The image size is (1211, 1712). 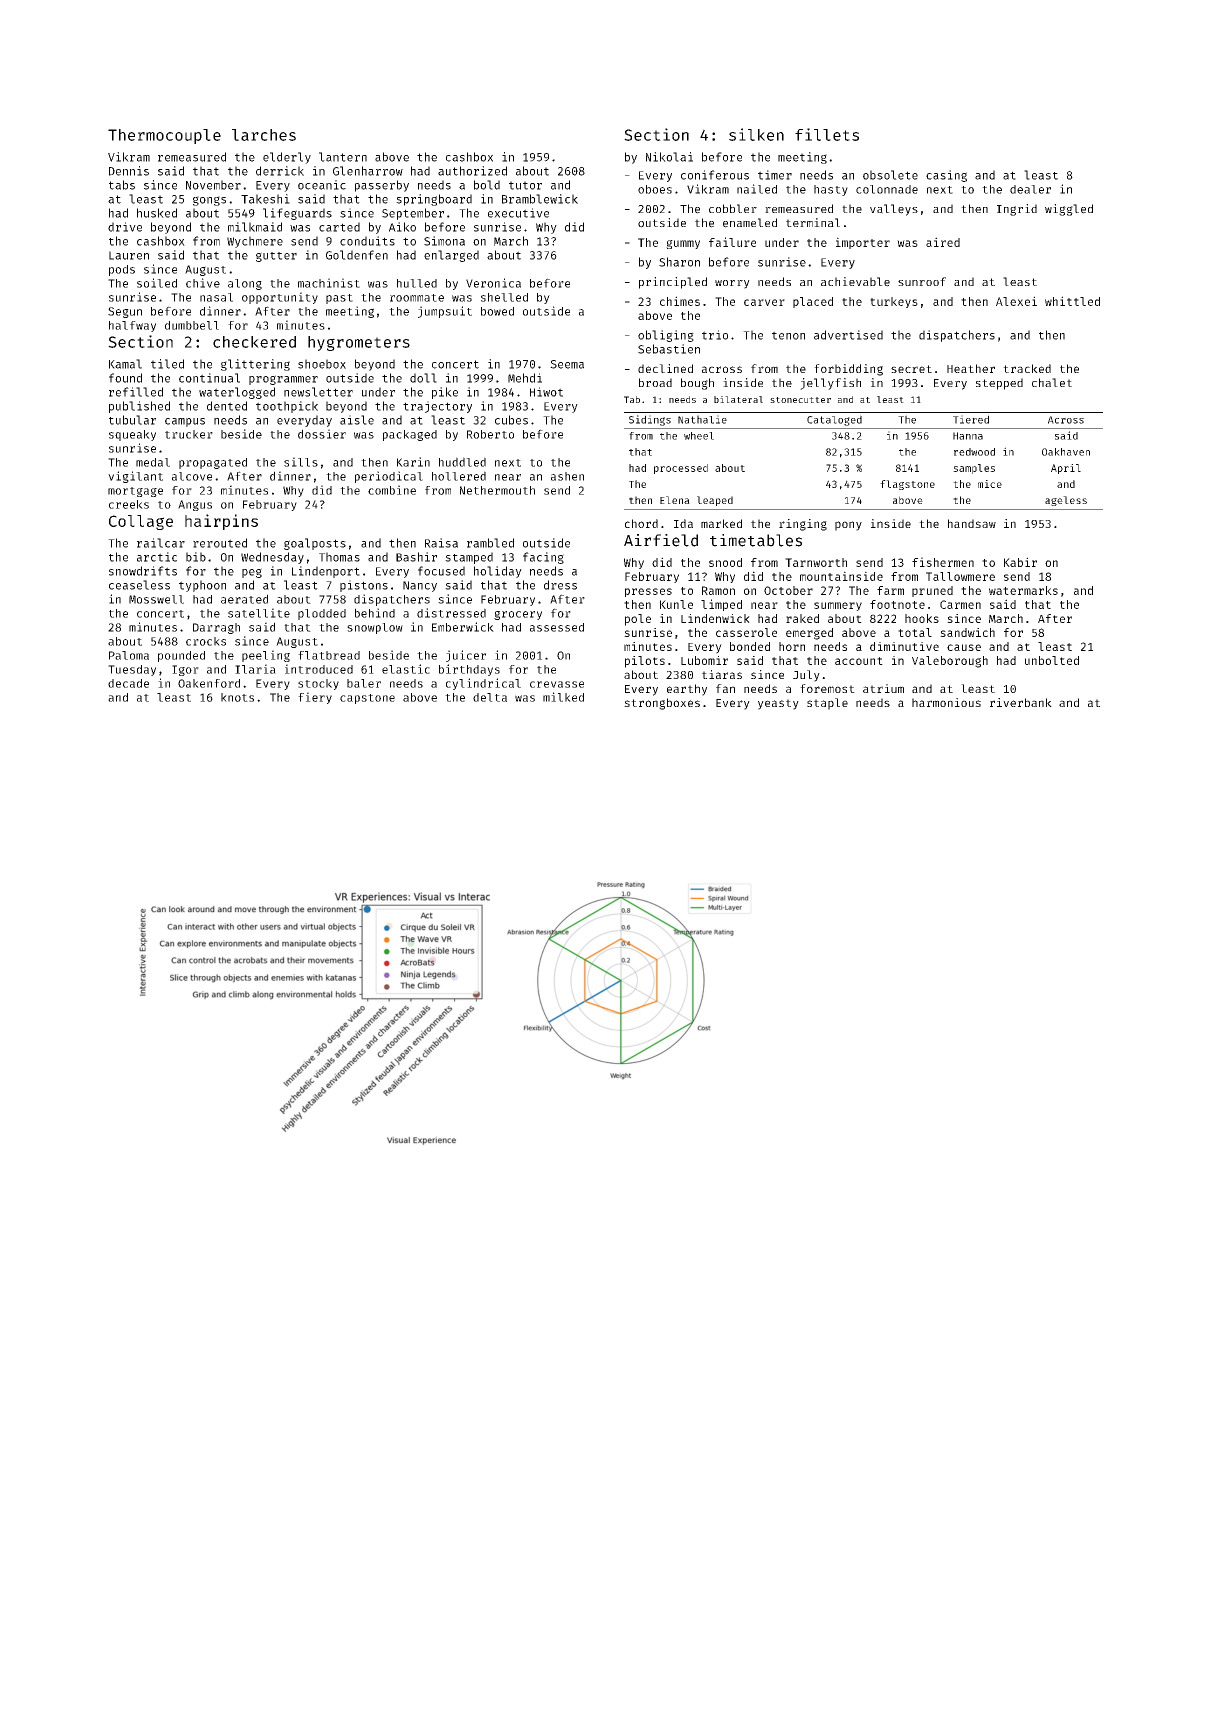 I want to click on decade, so click(x=128, y=683).
